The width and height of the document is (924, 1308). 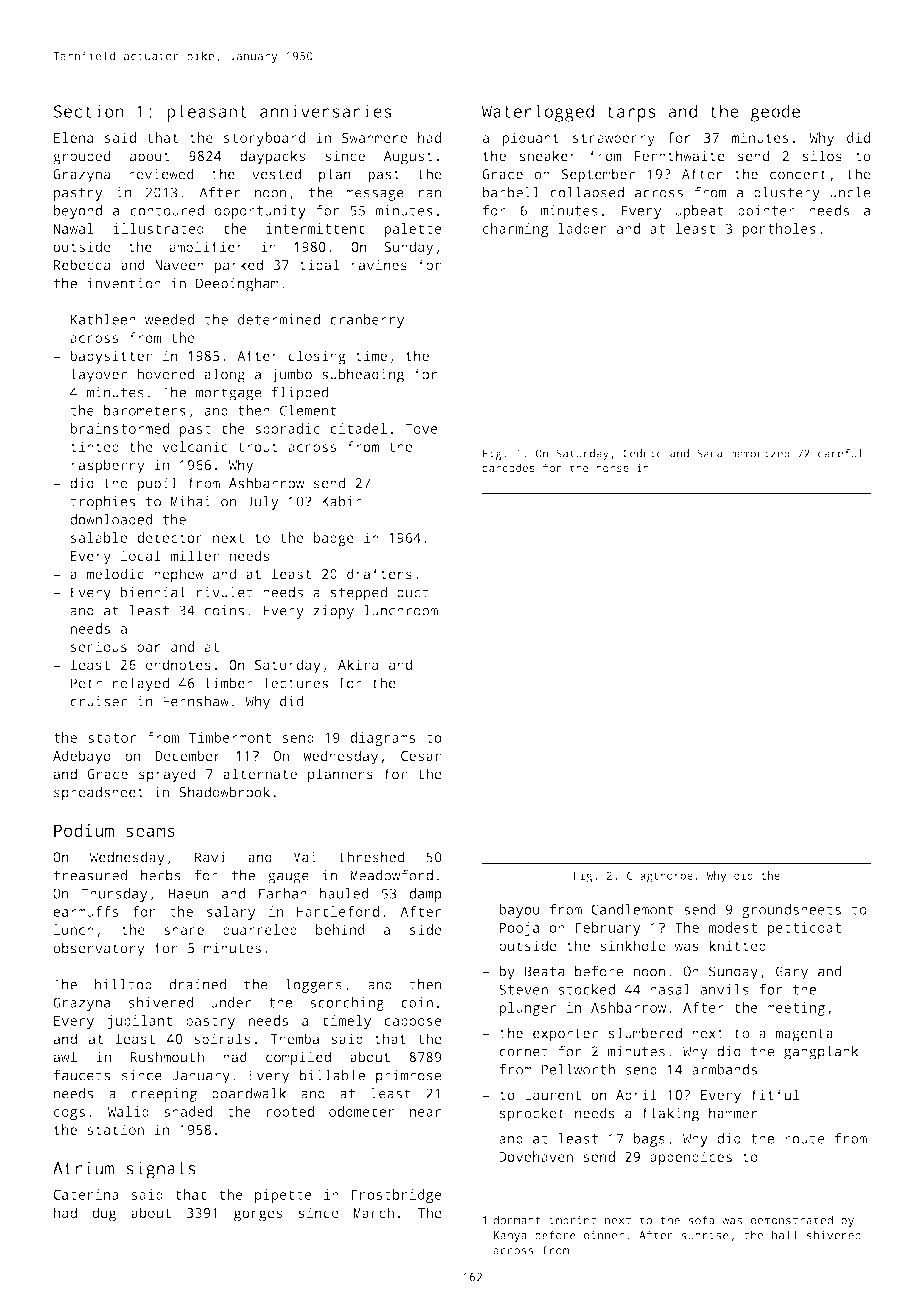 What do you see at coordinates (258, 1216) in the document?
I see `gorges` at bounding box center [258, 1216].
